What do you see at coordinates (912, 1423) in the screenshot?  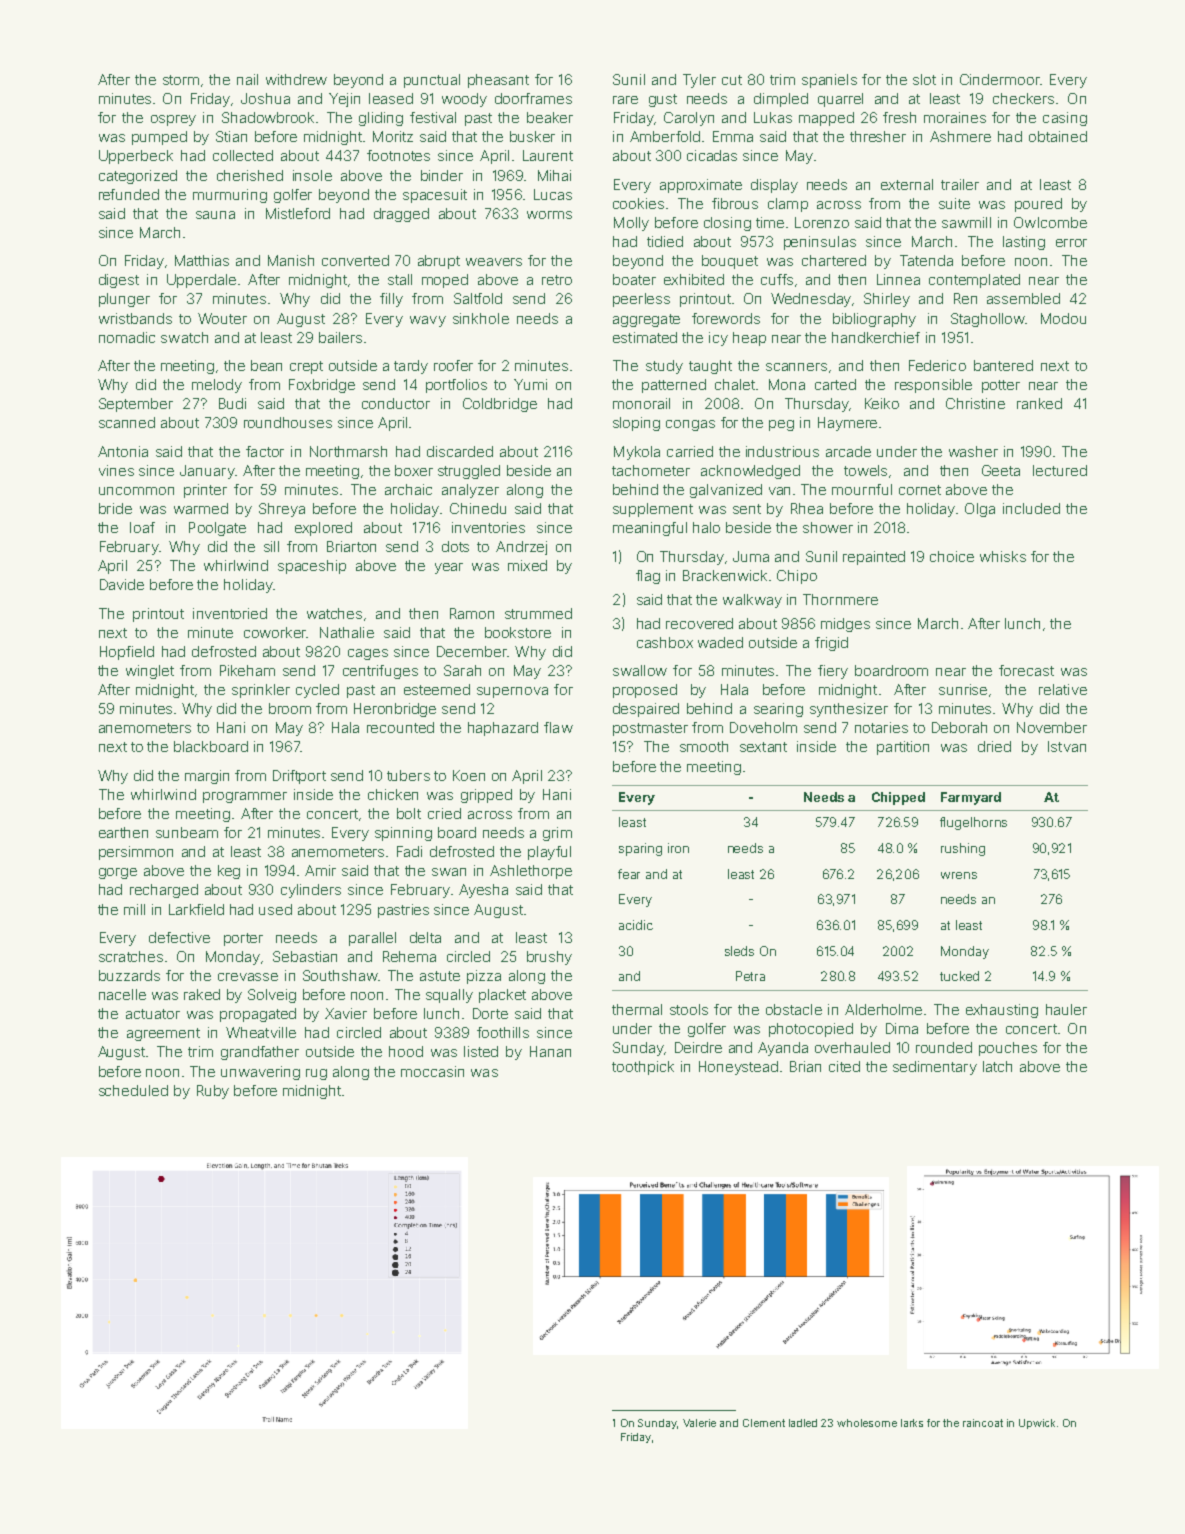 I see `larks` at bounding box center [912, 1423].
